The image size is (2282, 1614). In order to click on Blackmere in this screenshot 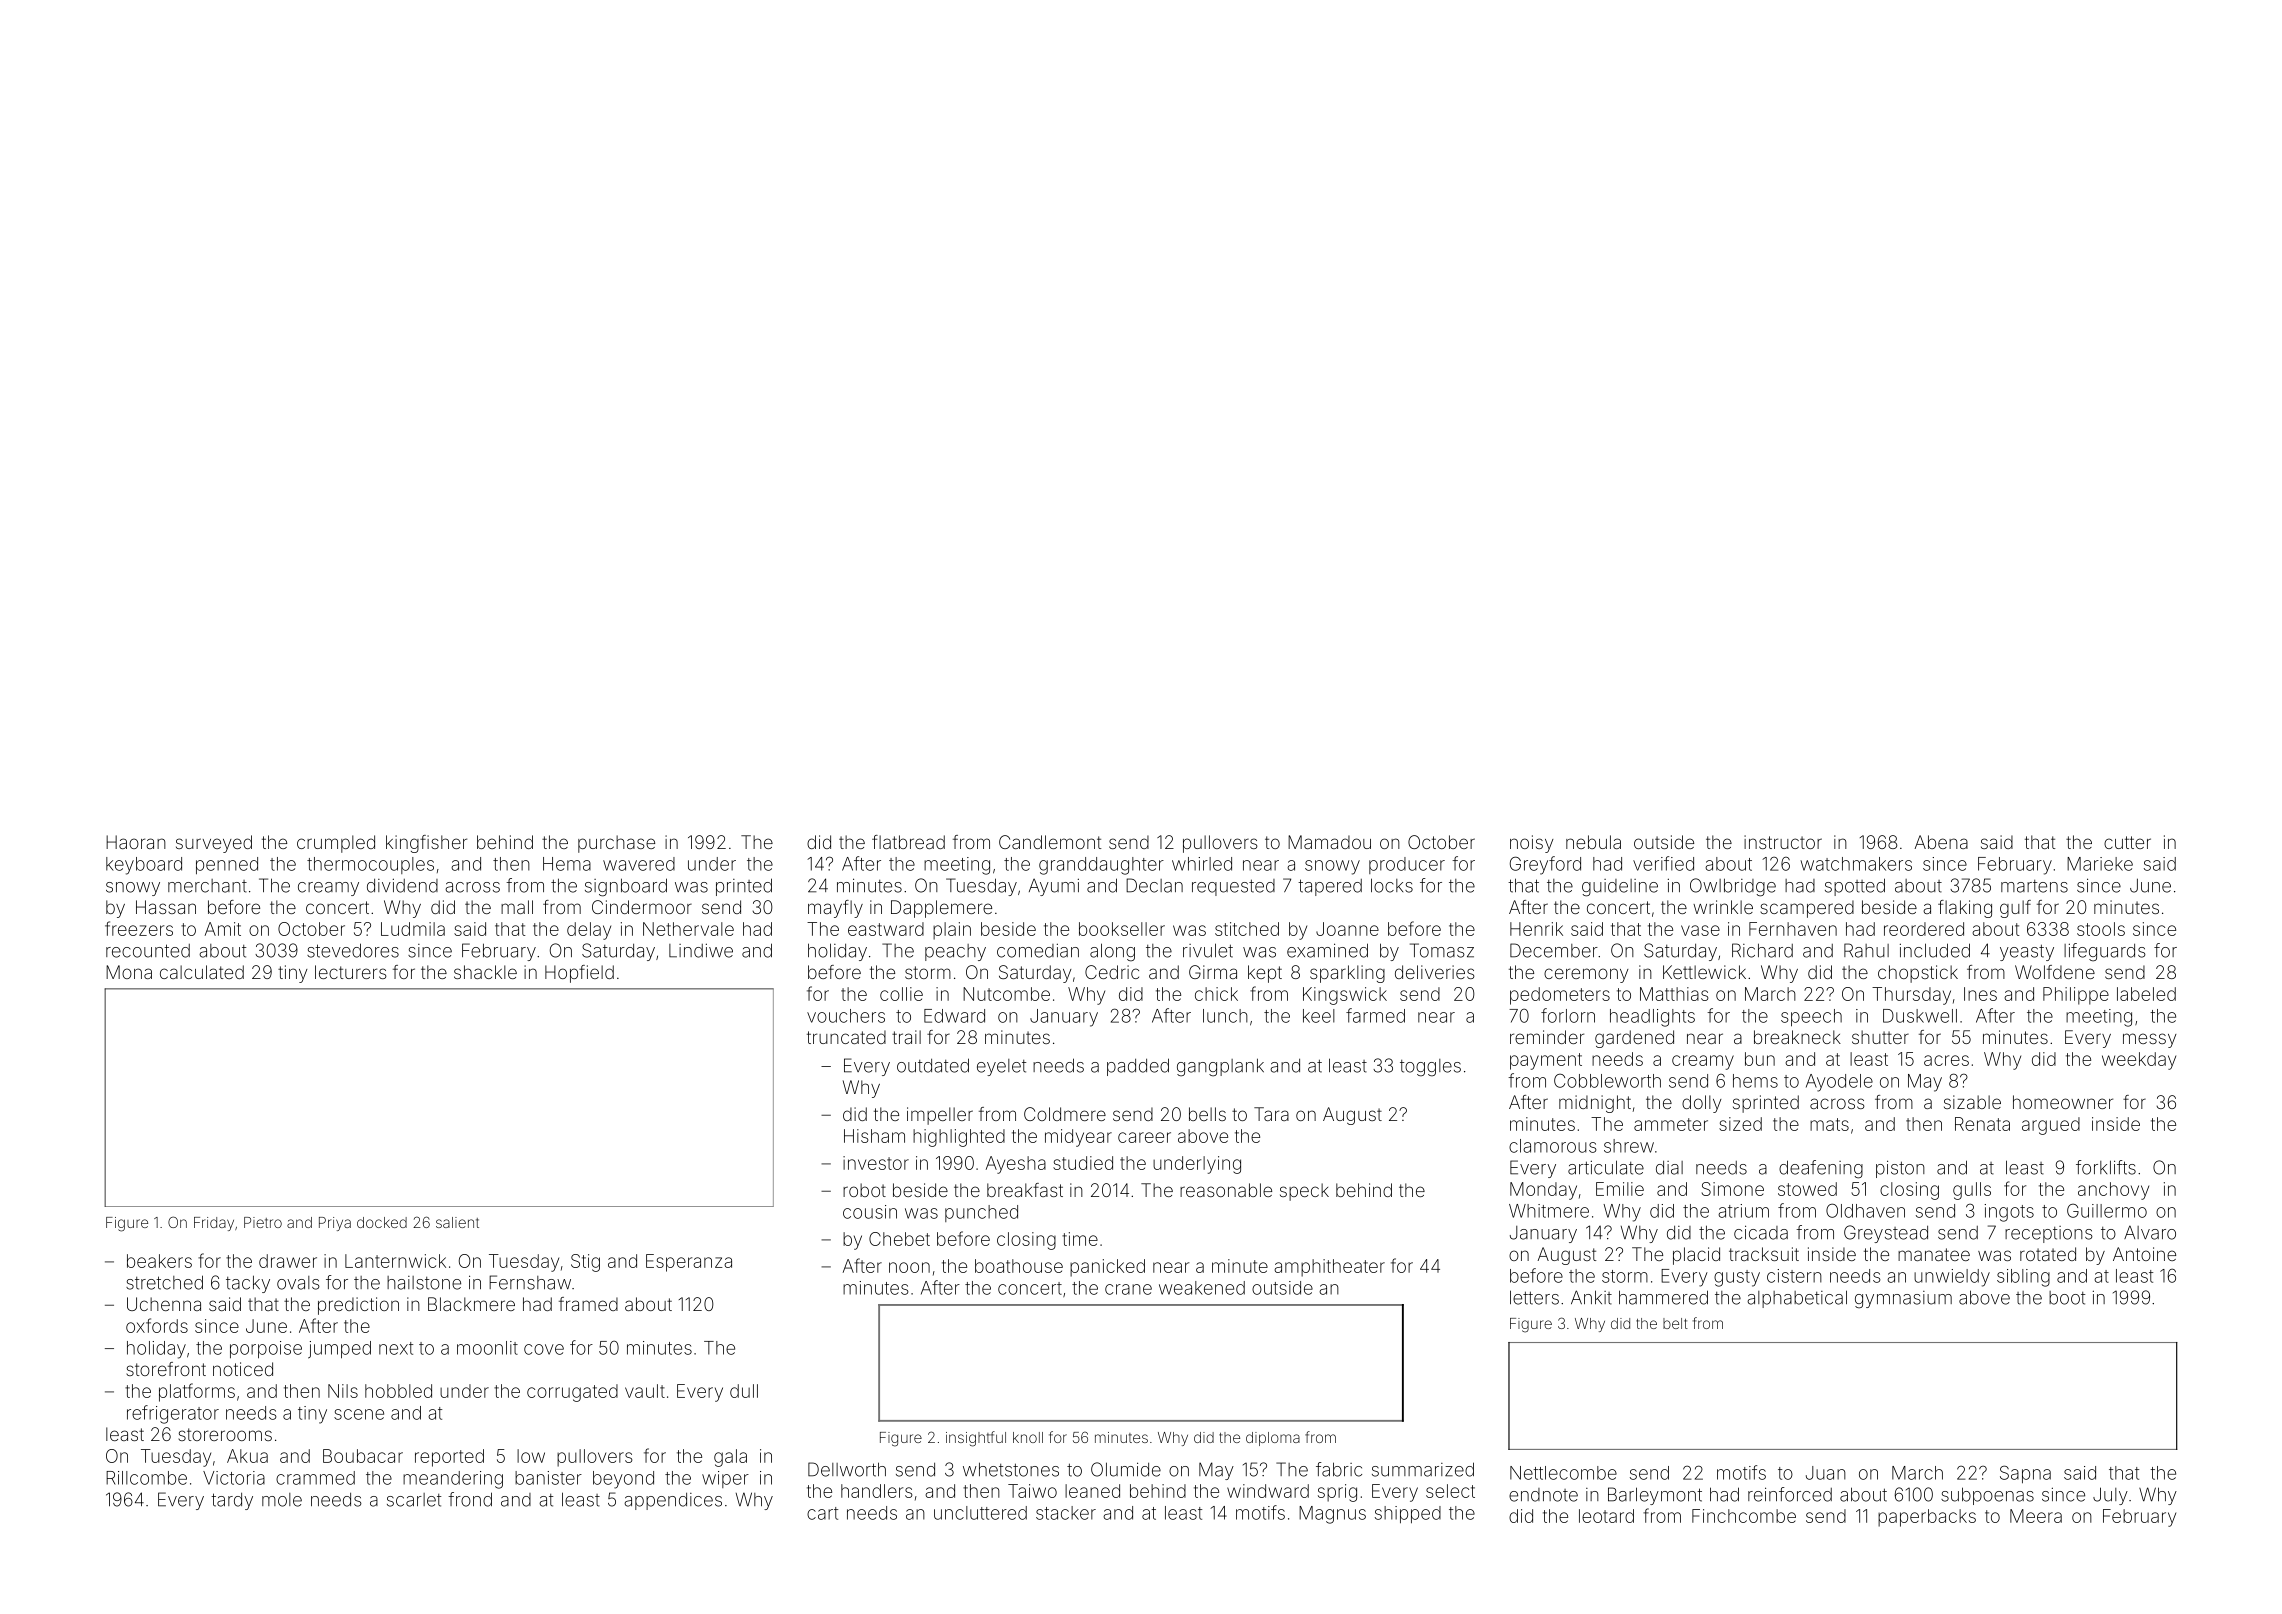, I will do `click(471, 1304)`.
